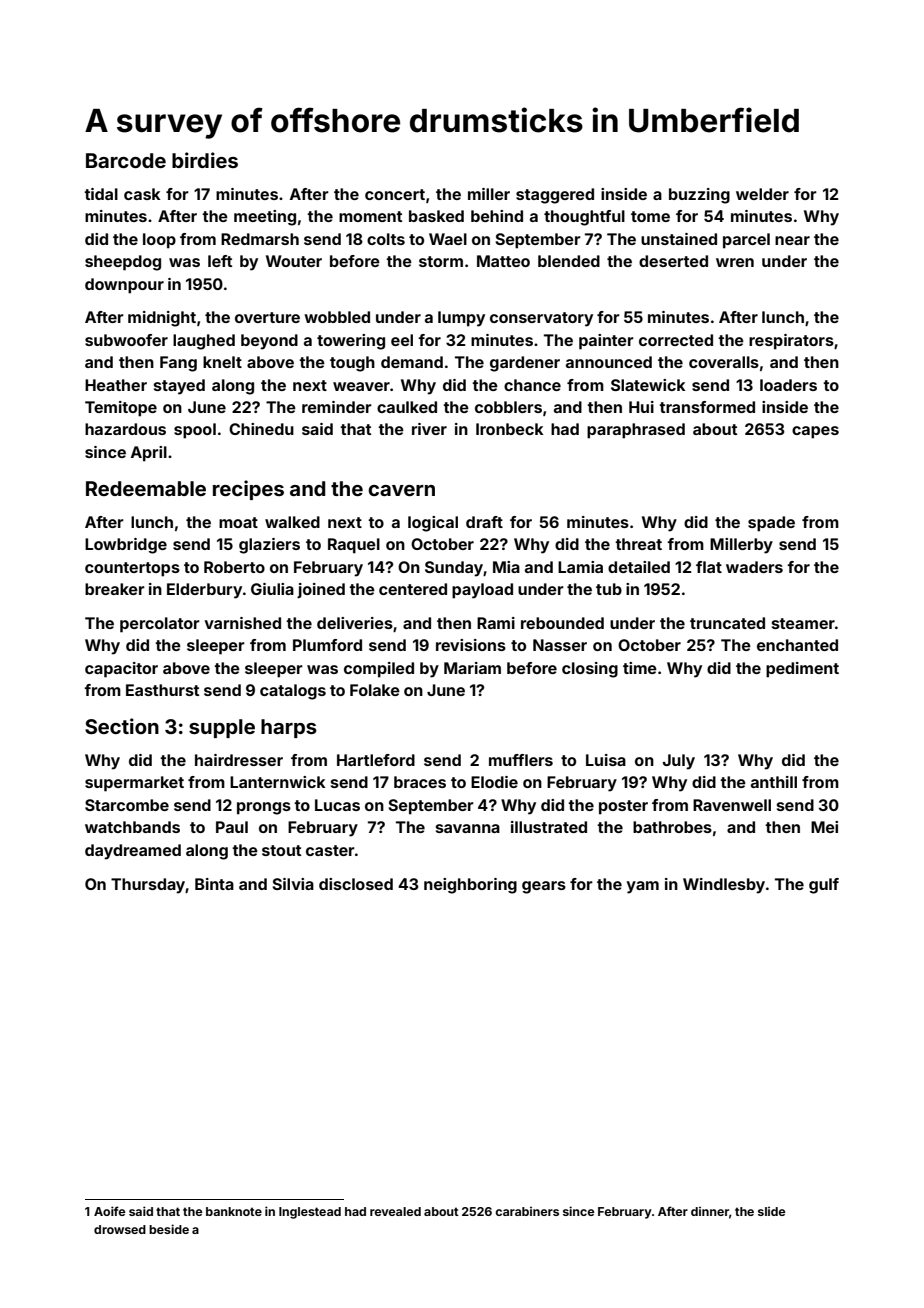  I want to click on concert, so click(395, 194).
